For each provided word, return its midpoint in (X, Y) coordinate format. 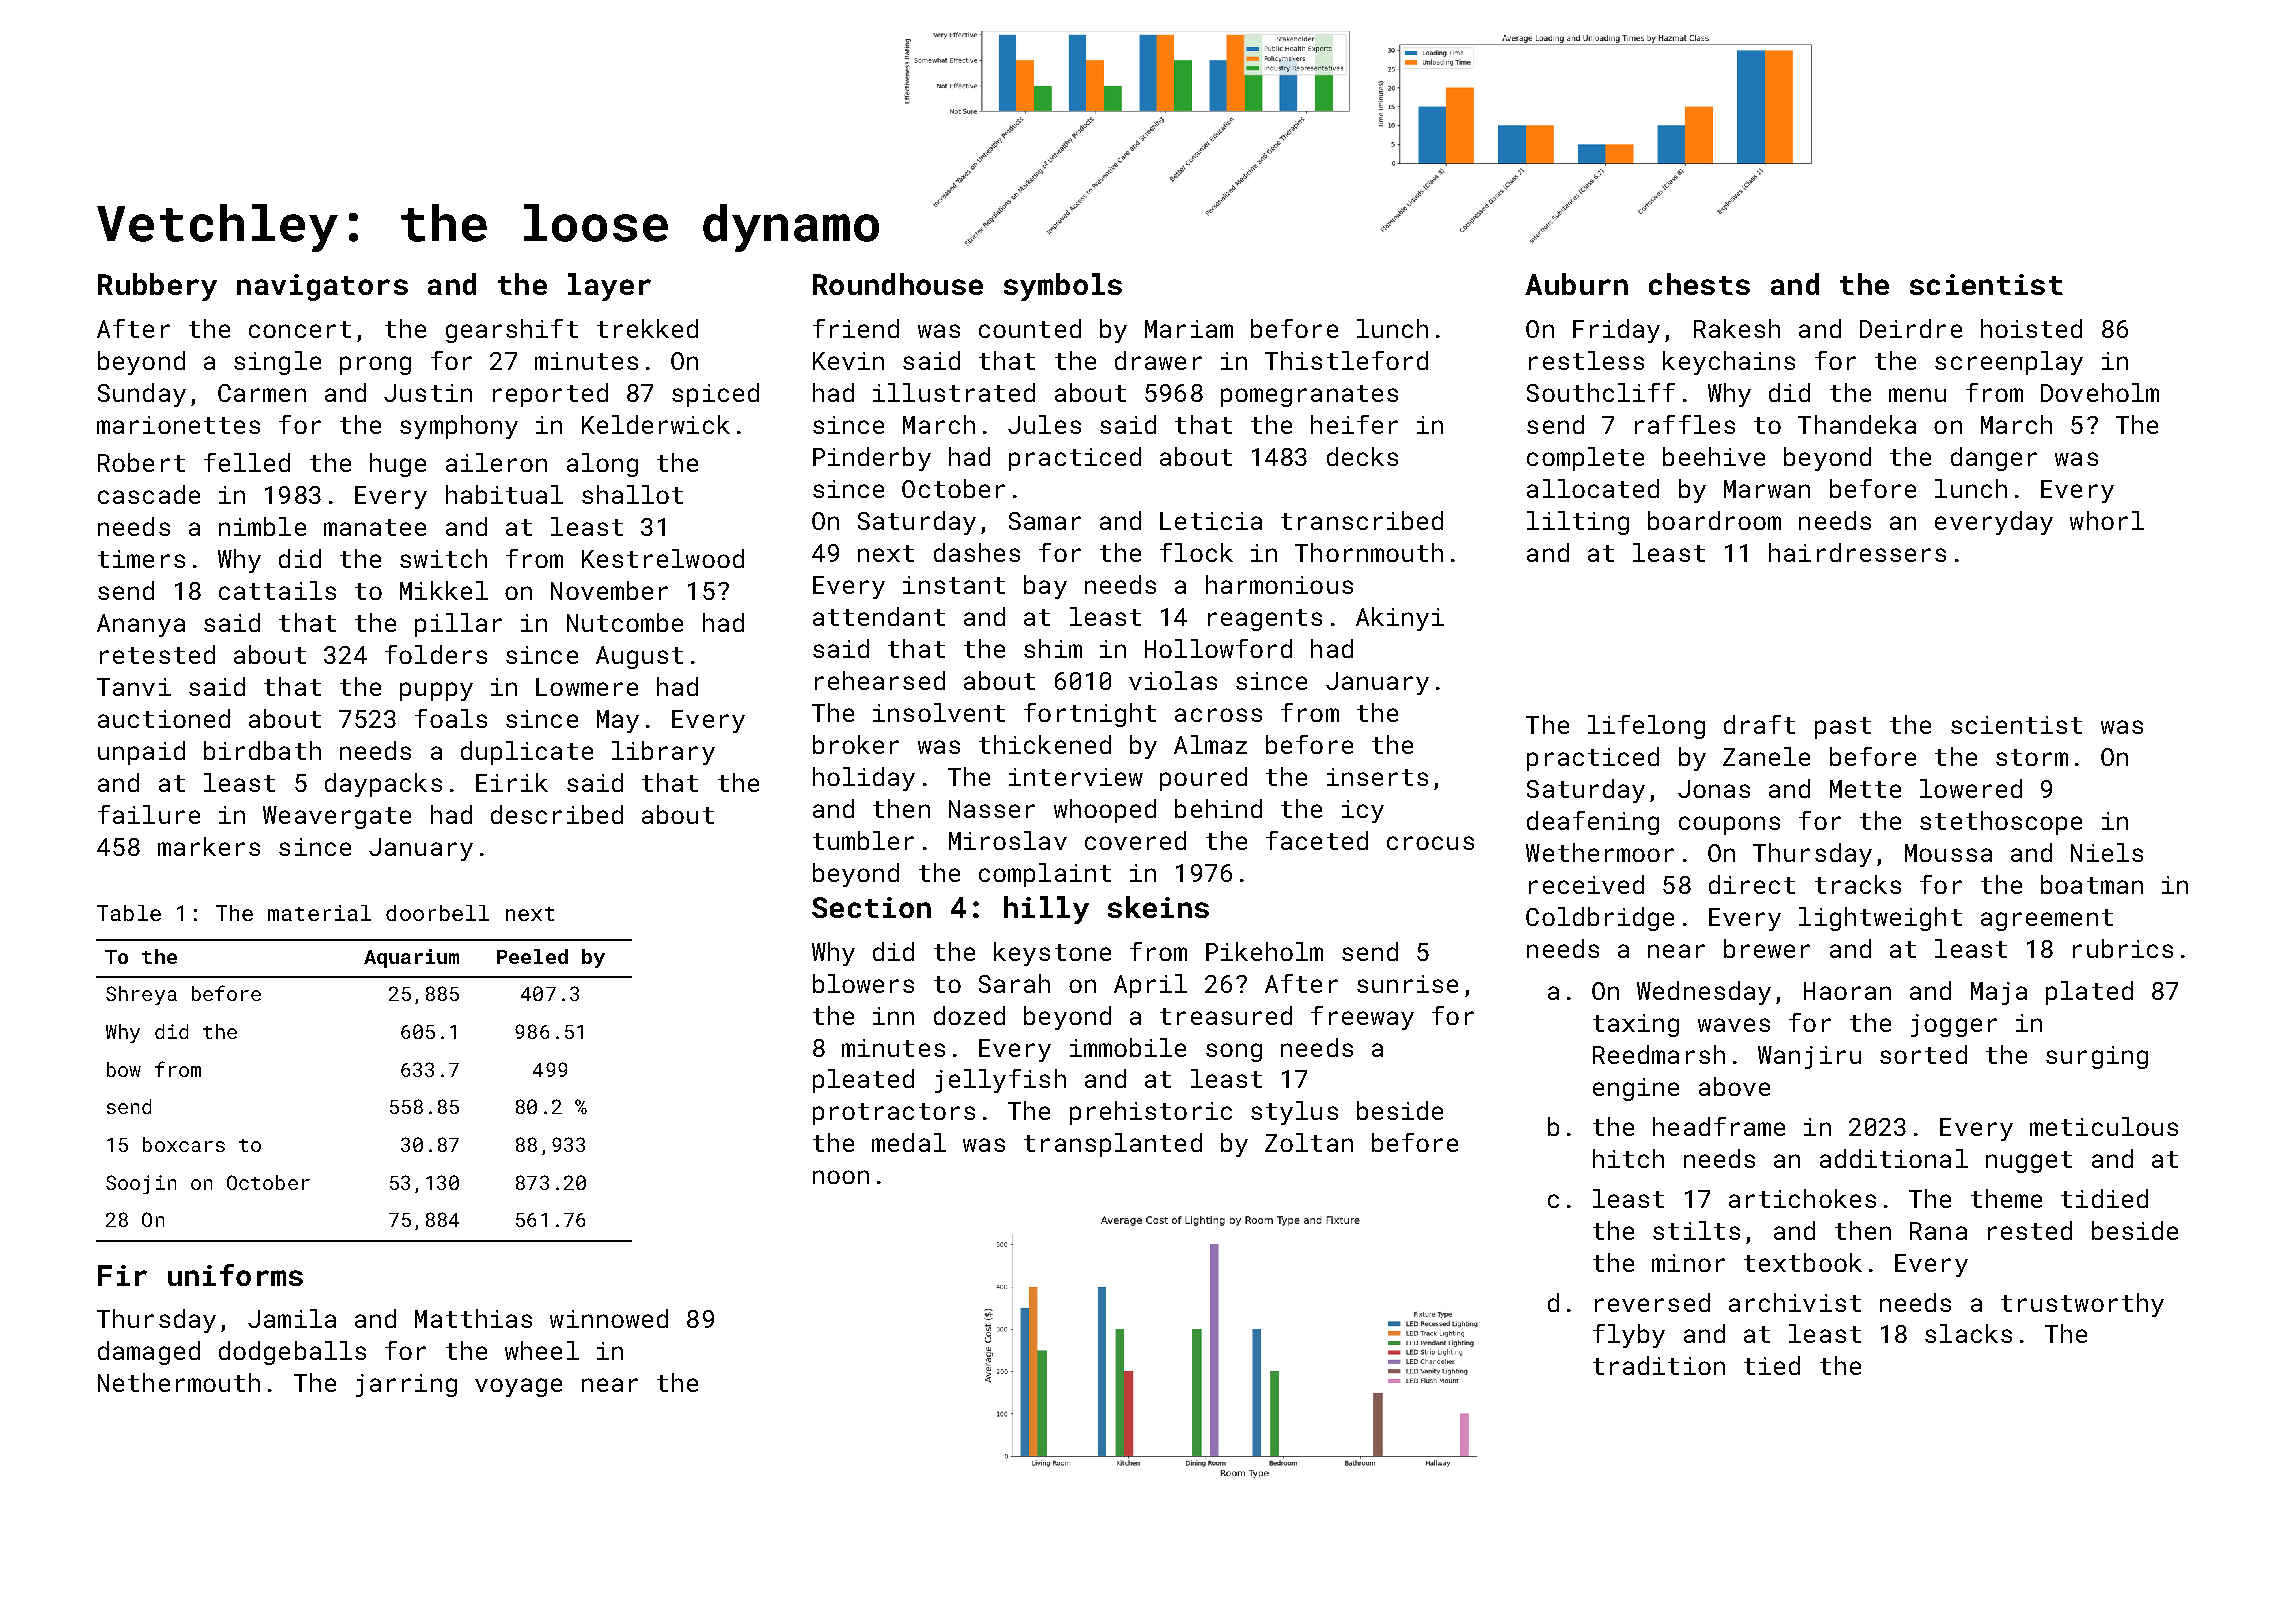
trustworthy (2082, 1305)
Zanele (1766, 756)
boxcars (184, 1144)
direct (1752, 884)
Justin (428, 393)
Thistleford (1346, 360)
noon (841, 1177)
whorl (2107, 520)
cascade (149, 494)
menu (1917, 395)
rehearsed (880, 680)
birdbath (262, 750)
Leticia (1211, 521)
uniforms (235, 1275)
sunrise (1407, 984)
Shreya (141, 995)
